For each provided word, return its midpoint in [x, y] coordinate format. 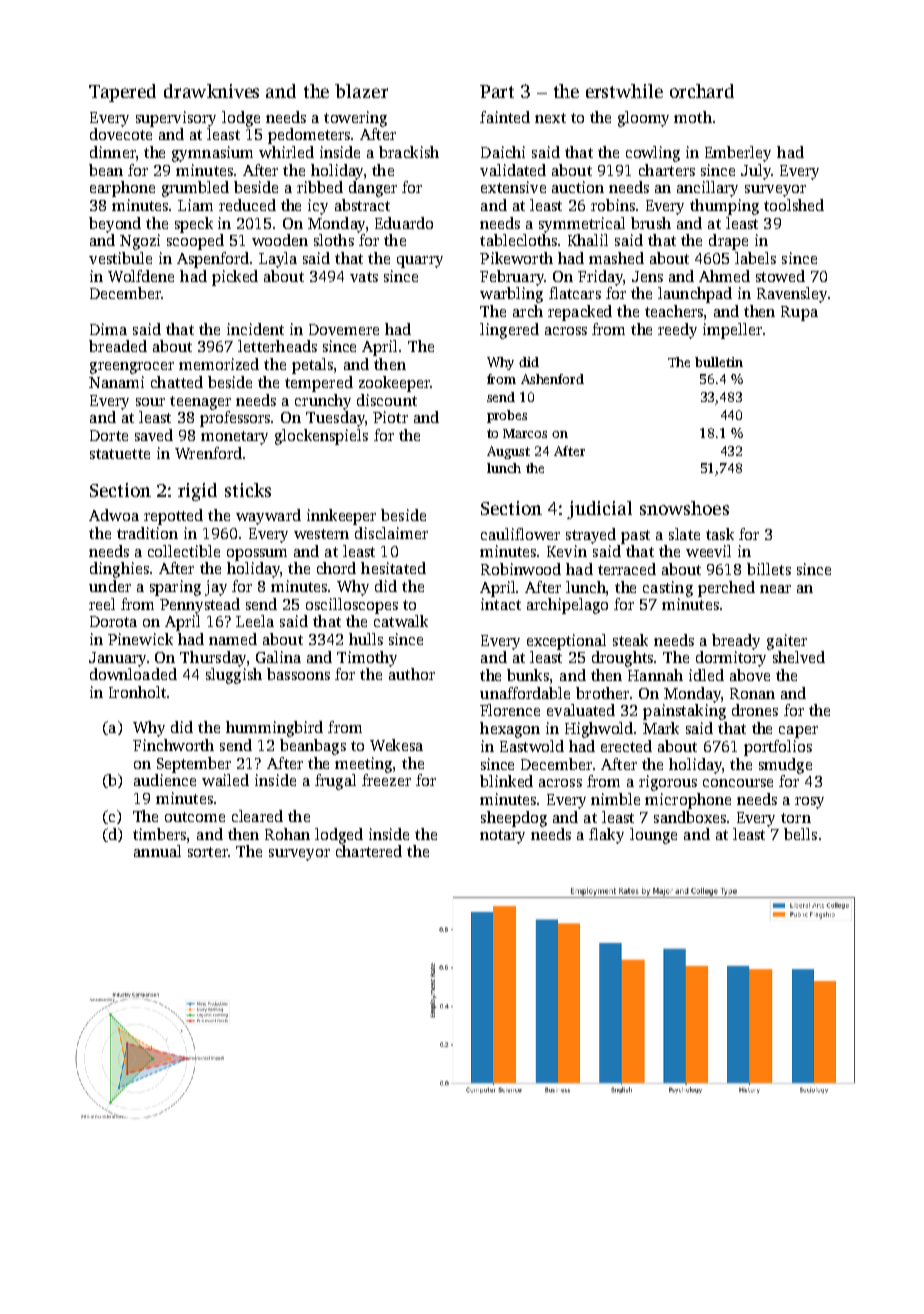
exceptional [566, 642]
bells [800, 834]
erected [626, 746]
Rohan [287, 834]
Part [497, 91]
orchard [702, 91]
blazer [361, 91]
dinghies [119, 570]
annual [157, 851]
